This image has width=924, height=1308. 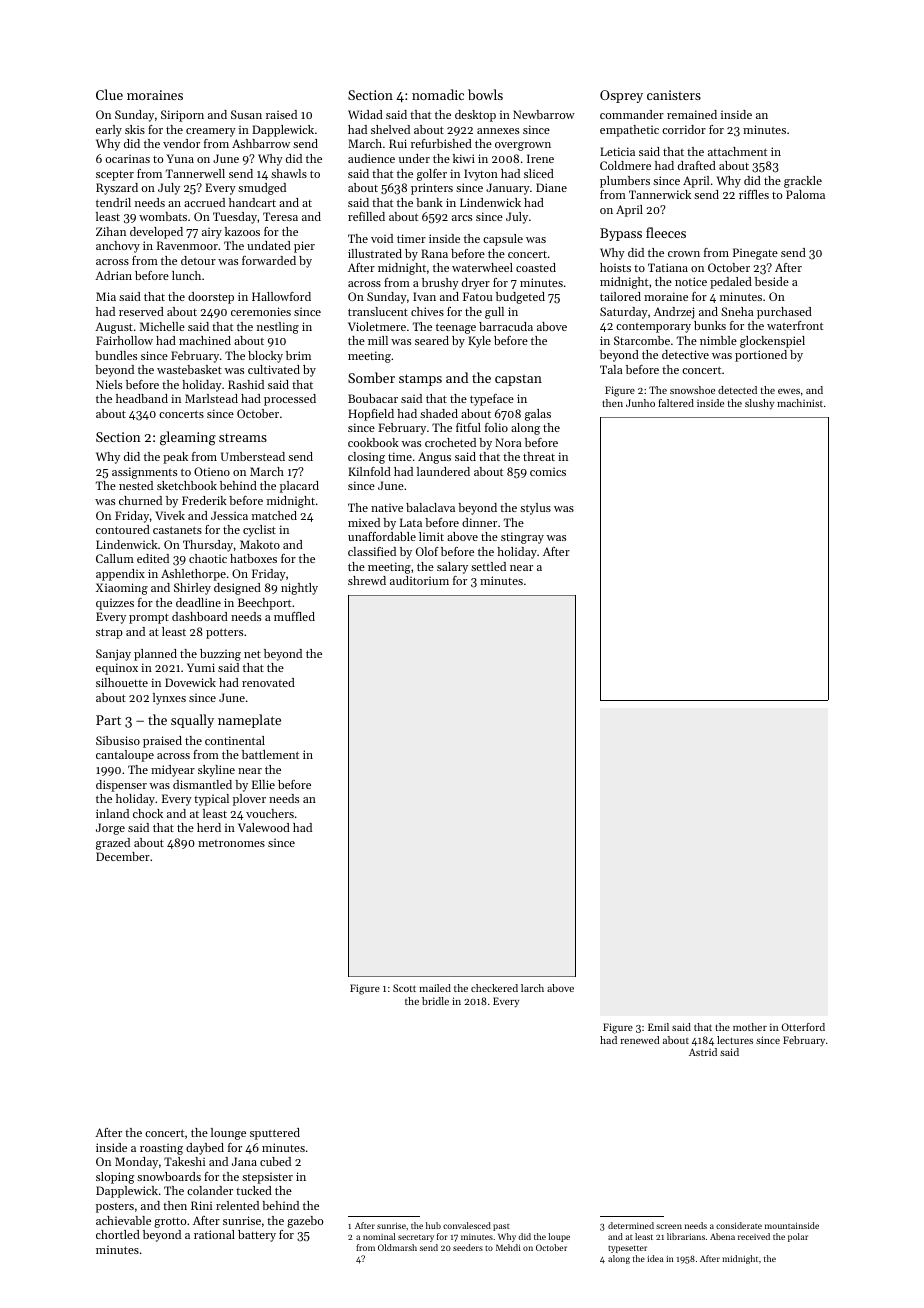 What do you see at coordinates (112, 813) in the image?
I see `inland` at bounding box center [112, 813].
